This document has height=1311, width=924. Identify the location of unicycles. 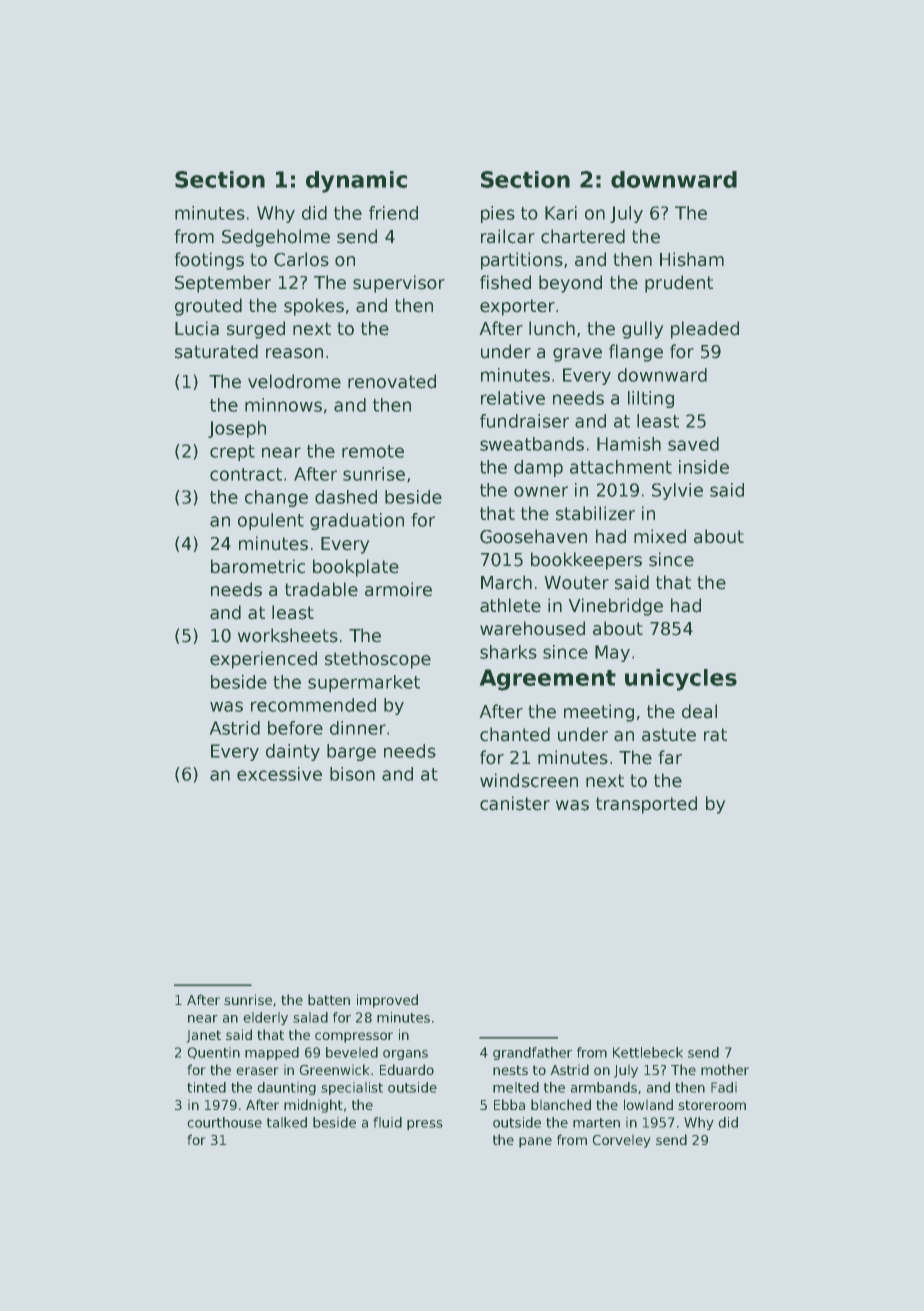
(681, 680).
